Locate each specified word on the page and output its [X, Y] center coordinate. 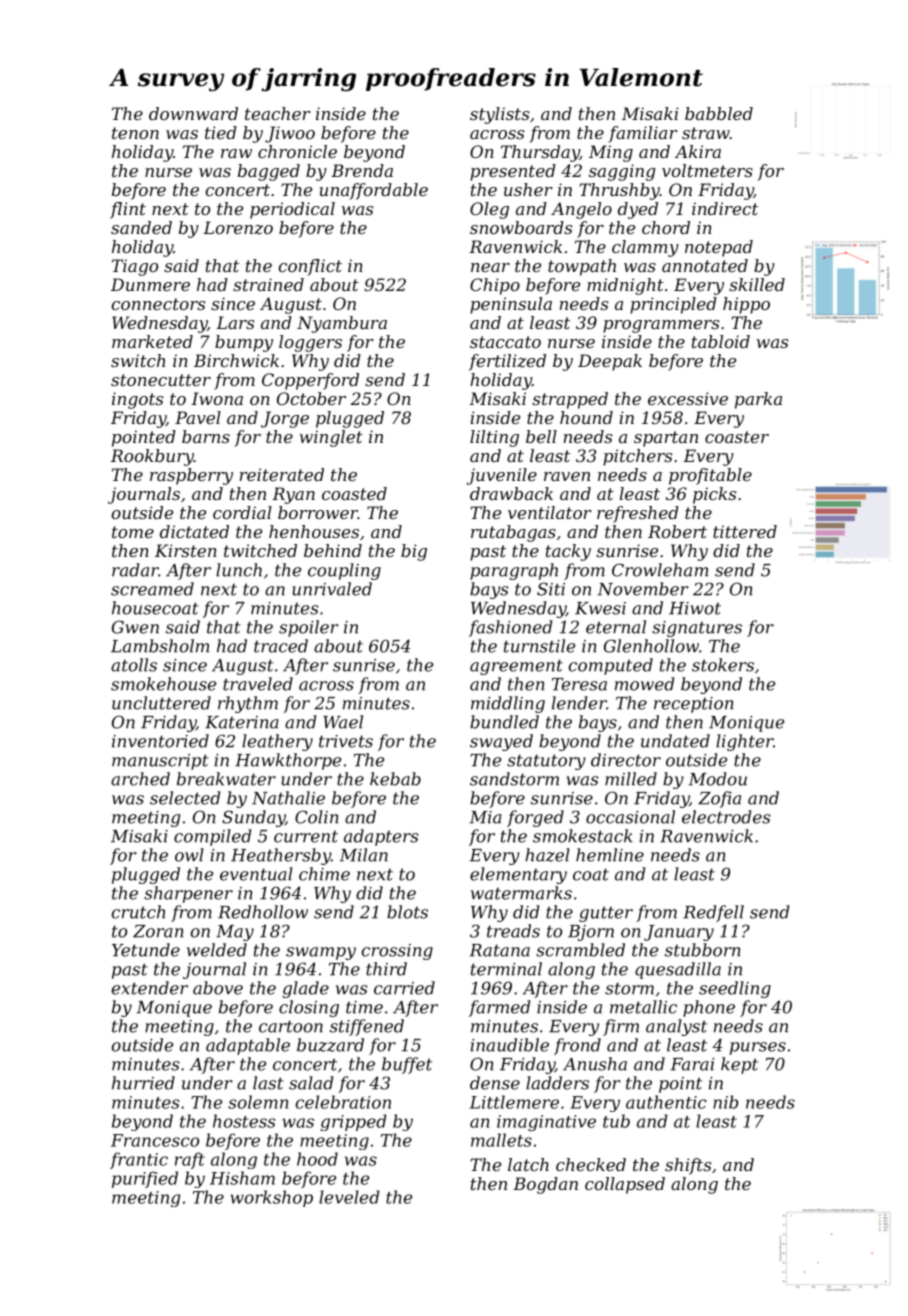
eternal [616, 627]
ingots [137, 400]
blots [407, 912]
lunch [239, 570]
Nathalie [288, 798]
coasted [354, 493]
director [626, 760]
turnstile [539, 646]
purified [145, 1179]
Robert [677, 531]
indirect [725, 208]
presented [513, 172]
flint [128, 210]
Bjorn [591, 933]
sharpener [188, 894]
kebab [395, 779]
